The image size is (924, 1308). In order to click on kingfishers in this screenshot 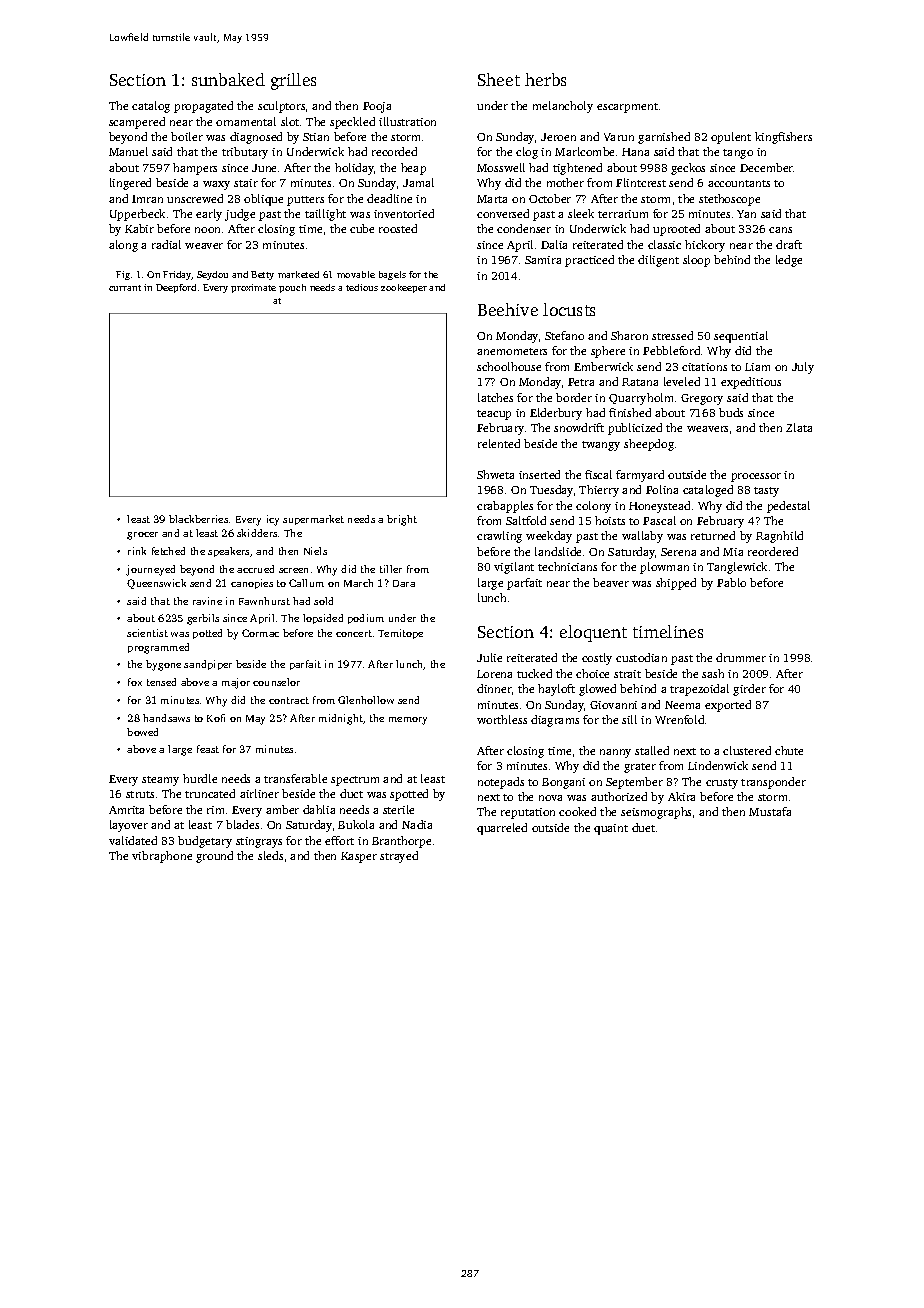, I will do `click(783, 138)`.
